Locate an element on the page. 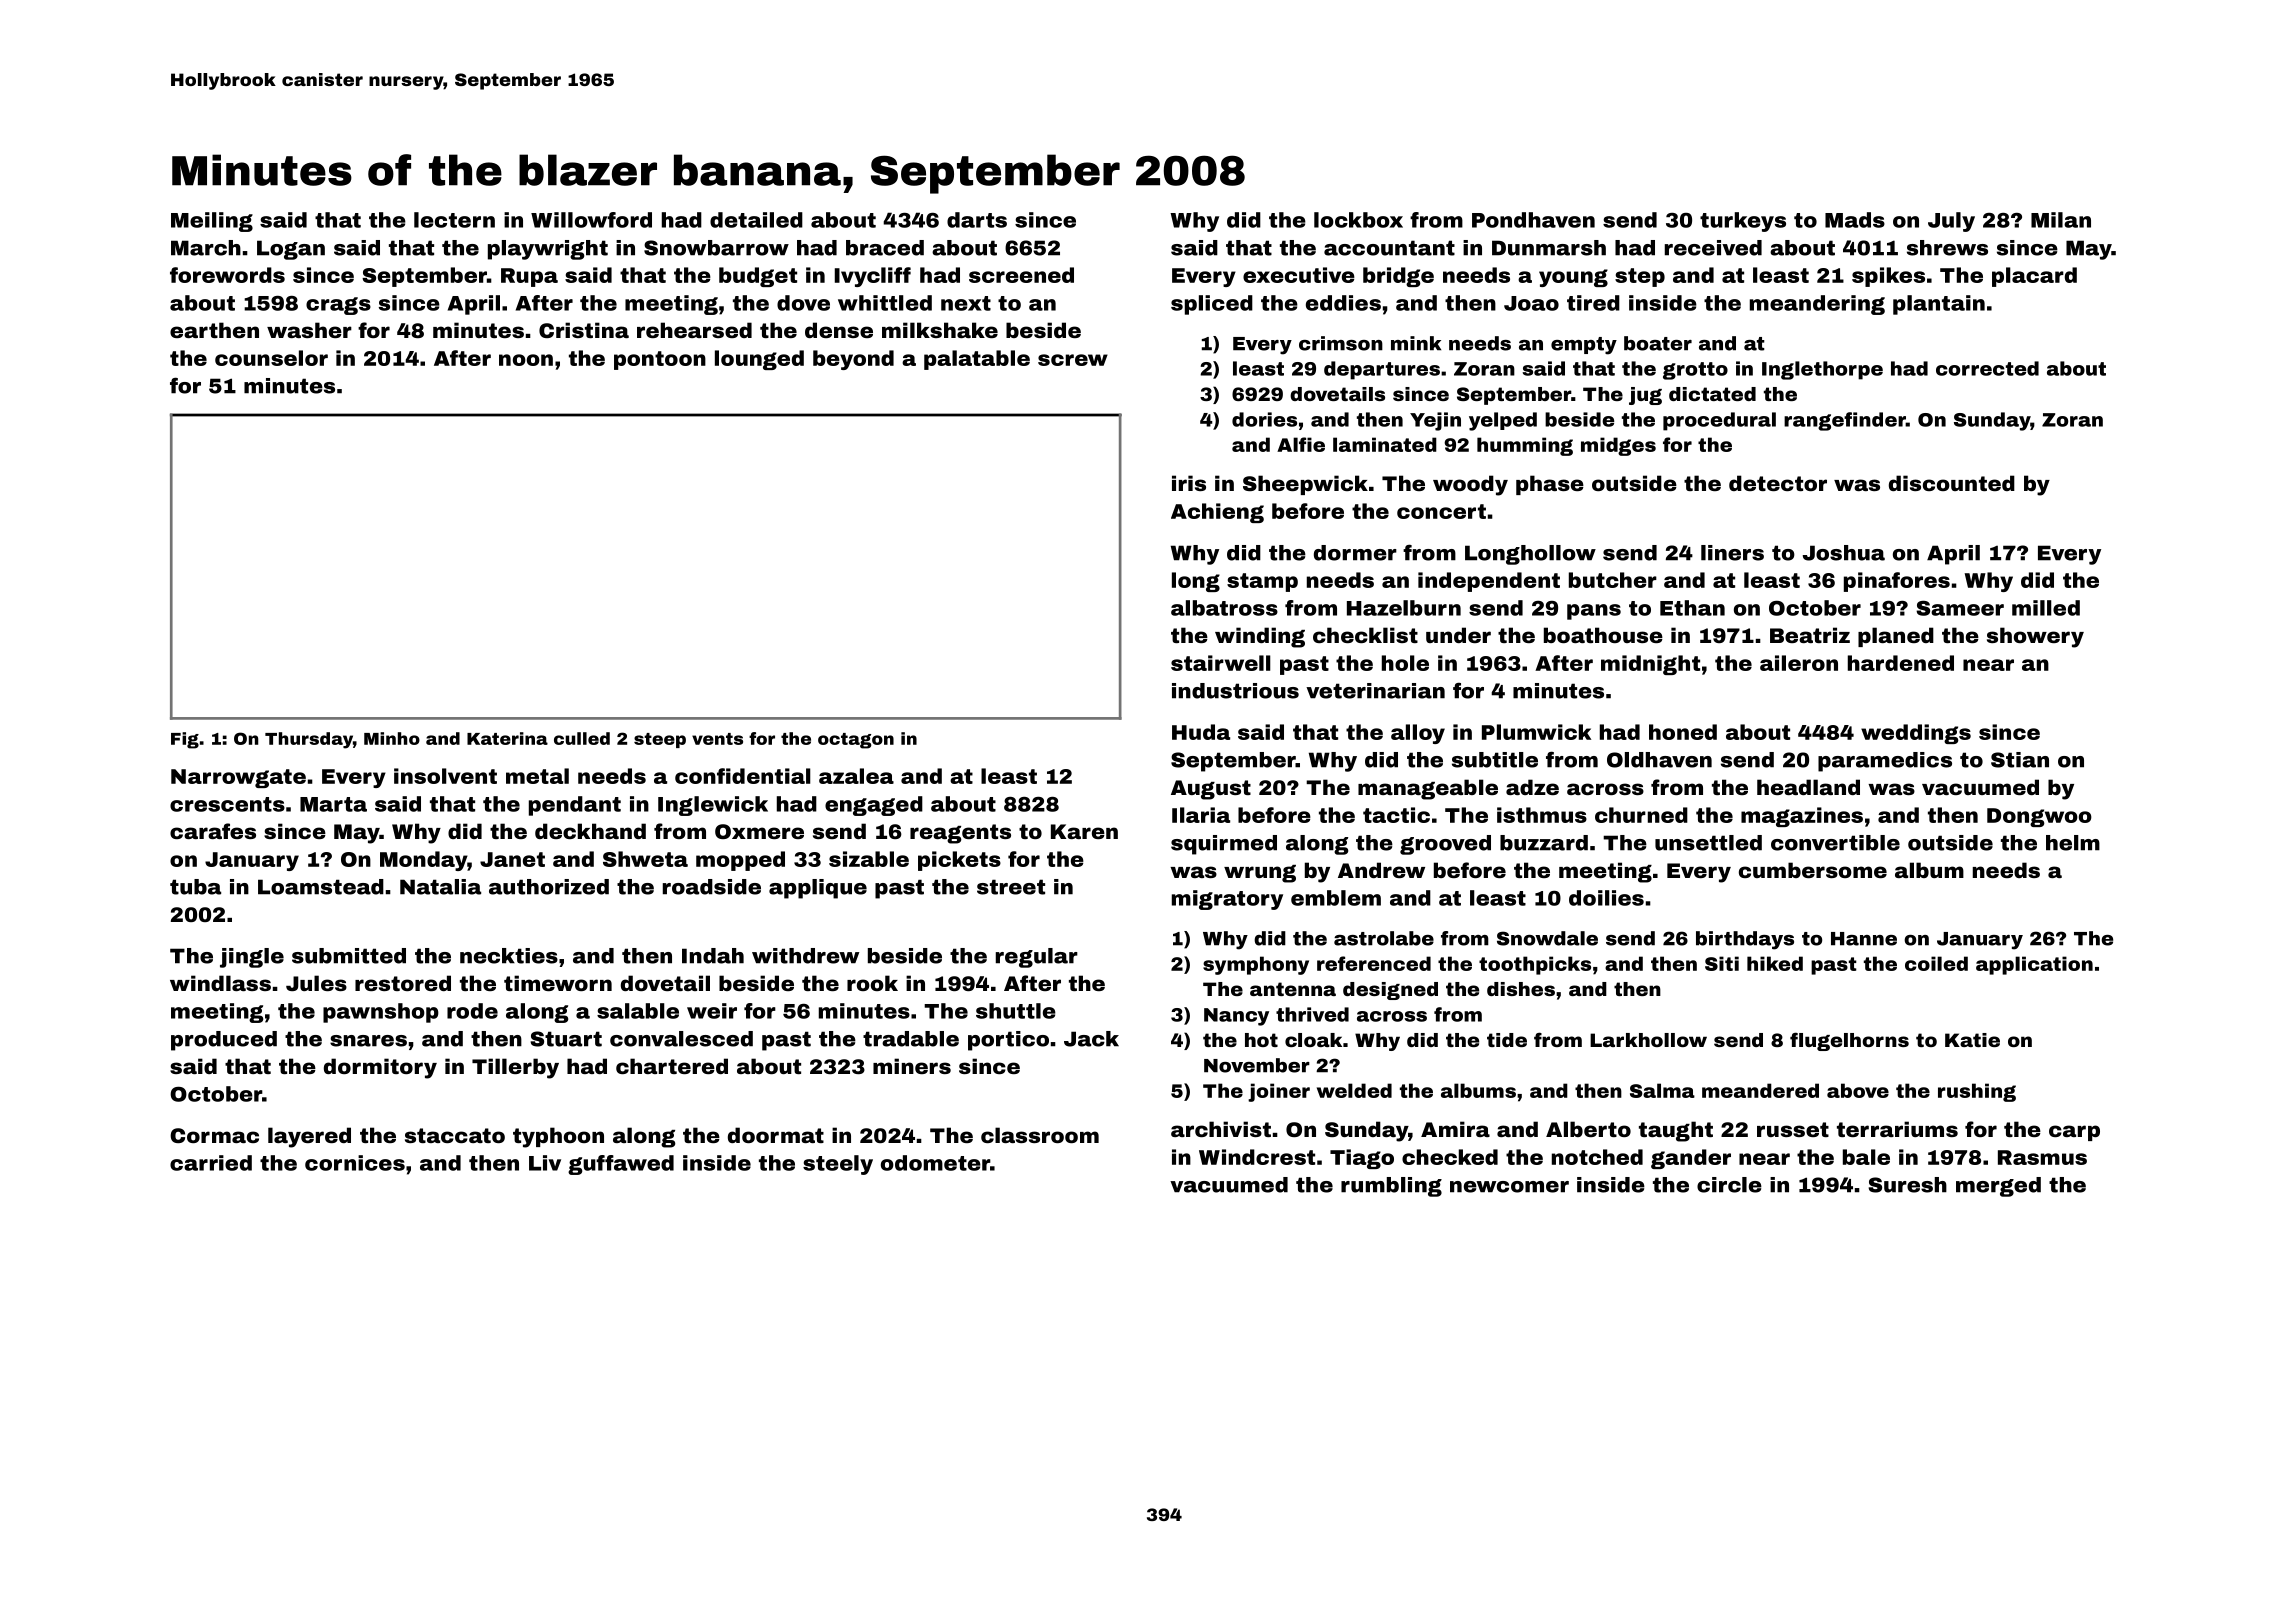  lockbox is located at coordinates (1358, 220).
